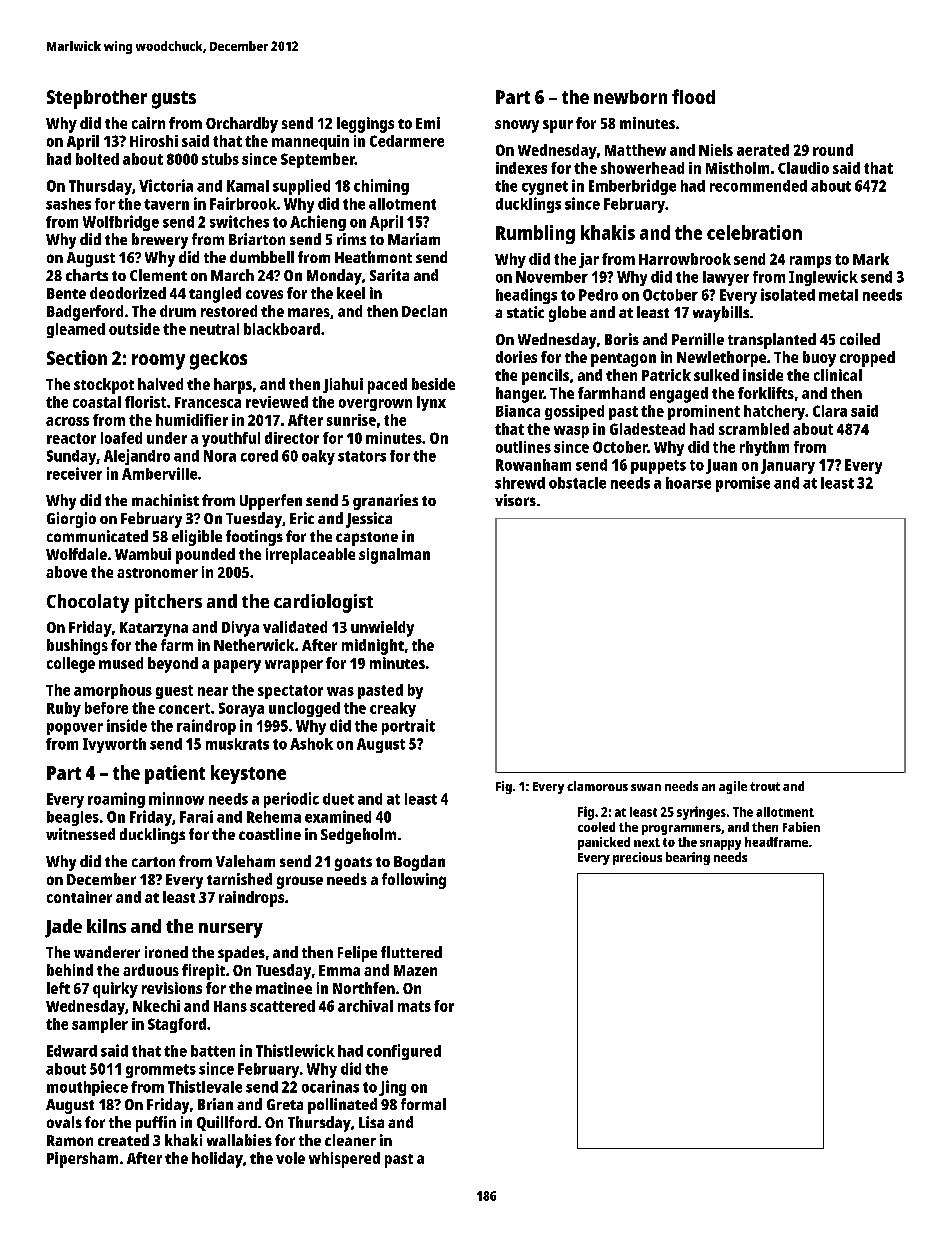 The height and width of the screenshot is (1233, 952). Describe the element at coordinates (394, 556) in the screenshot. I see `signalman` at that location.
